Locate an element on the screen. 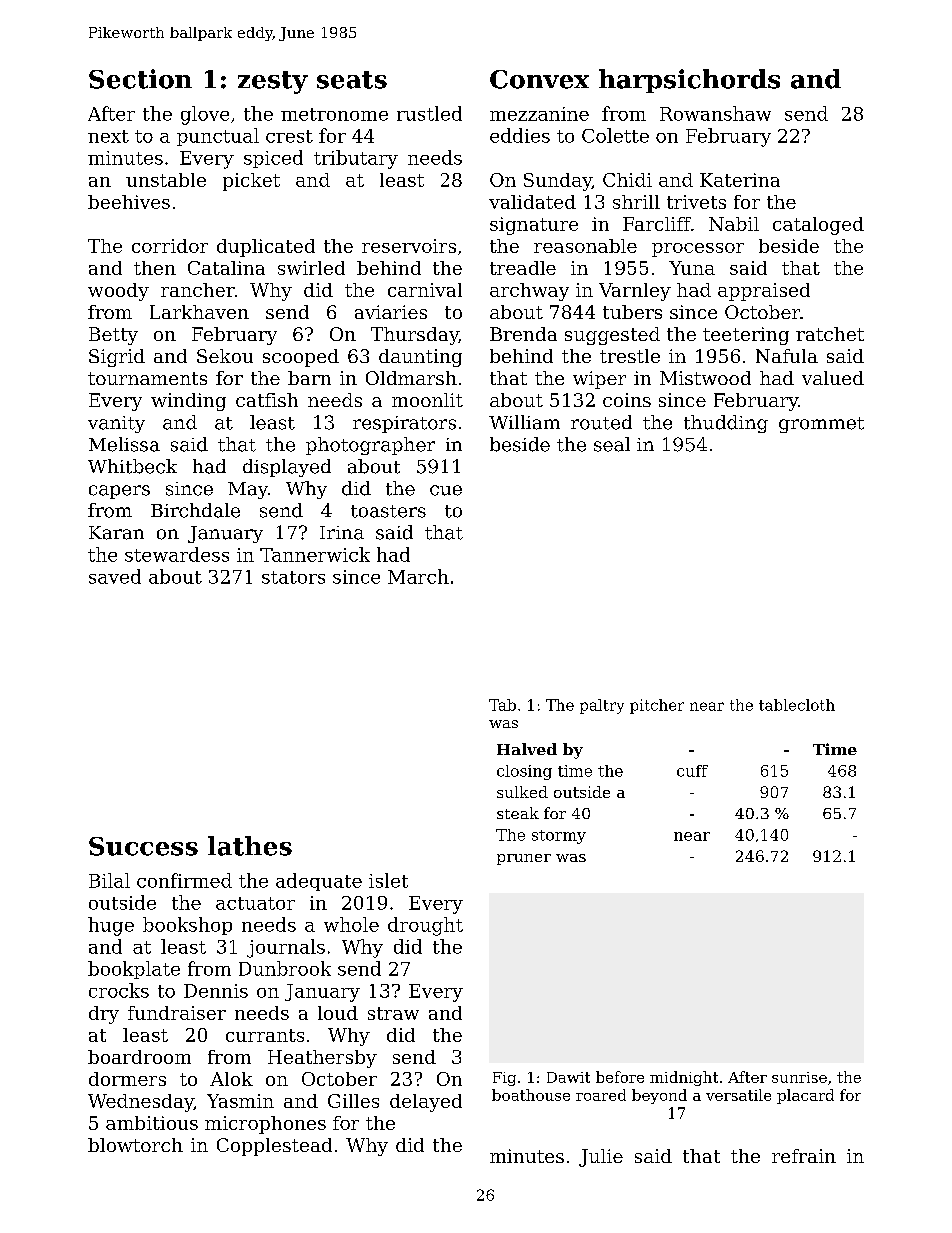  respirators is located at coordinates (404, 424).
